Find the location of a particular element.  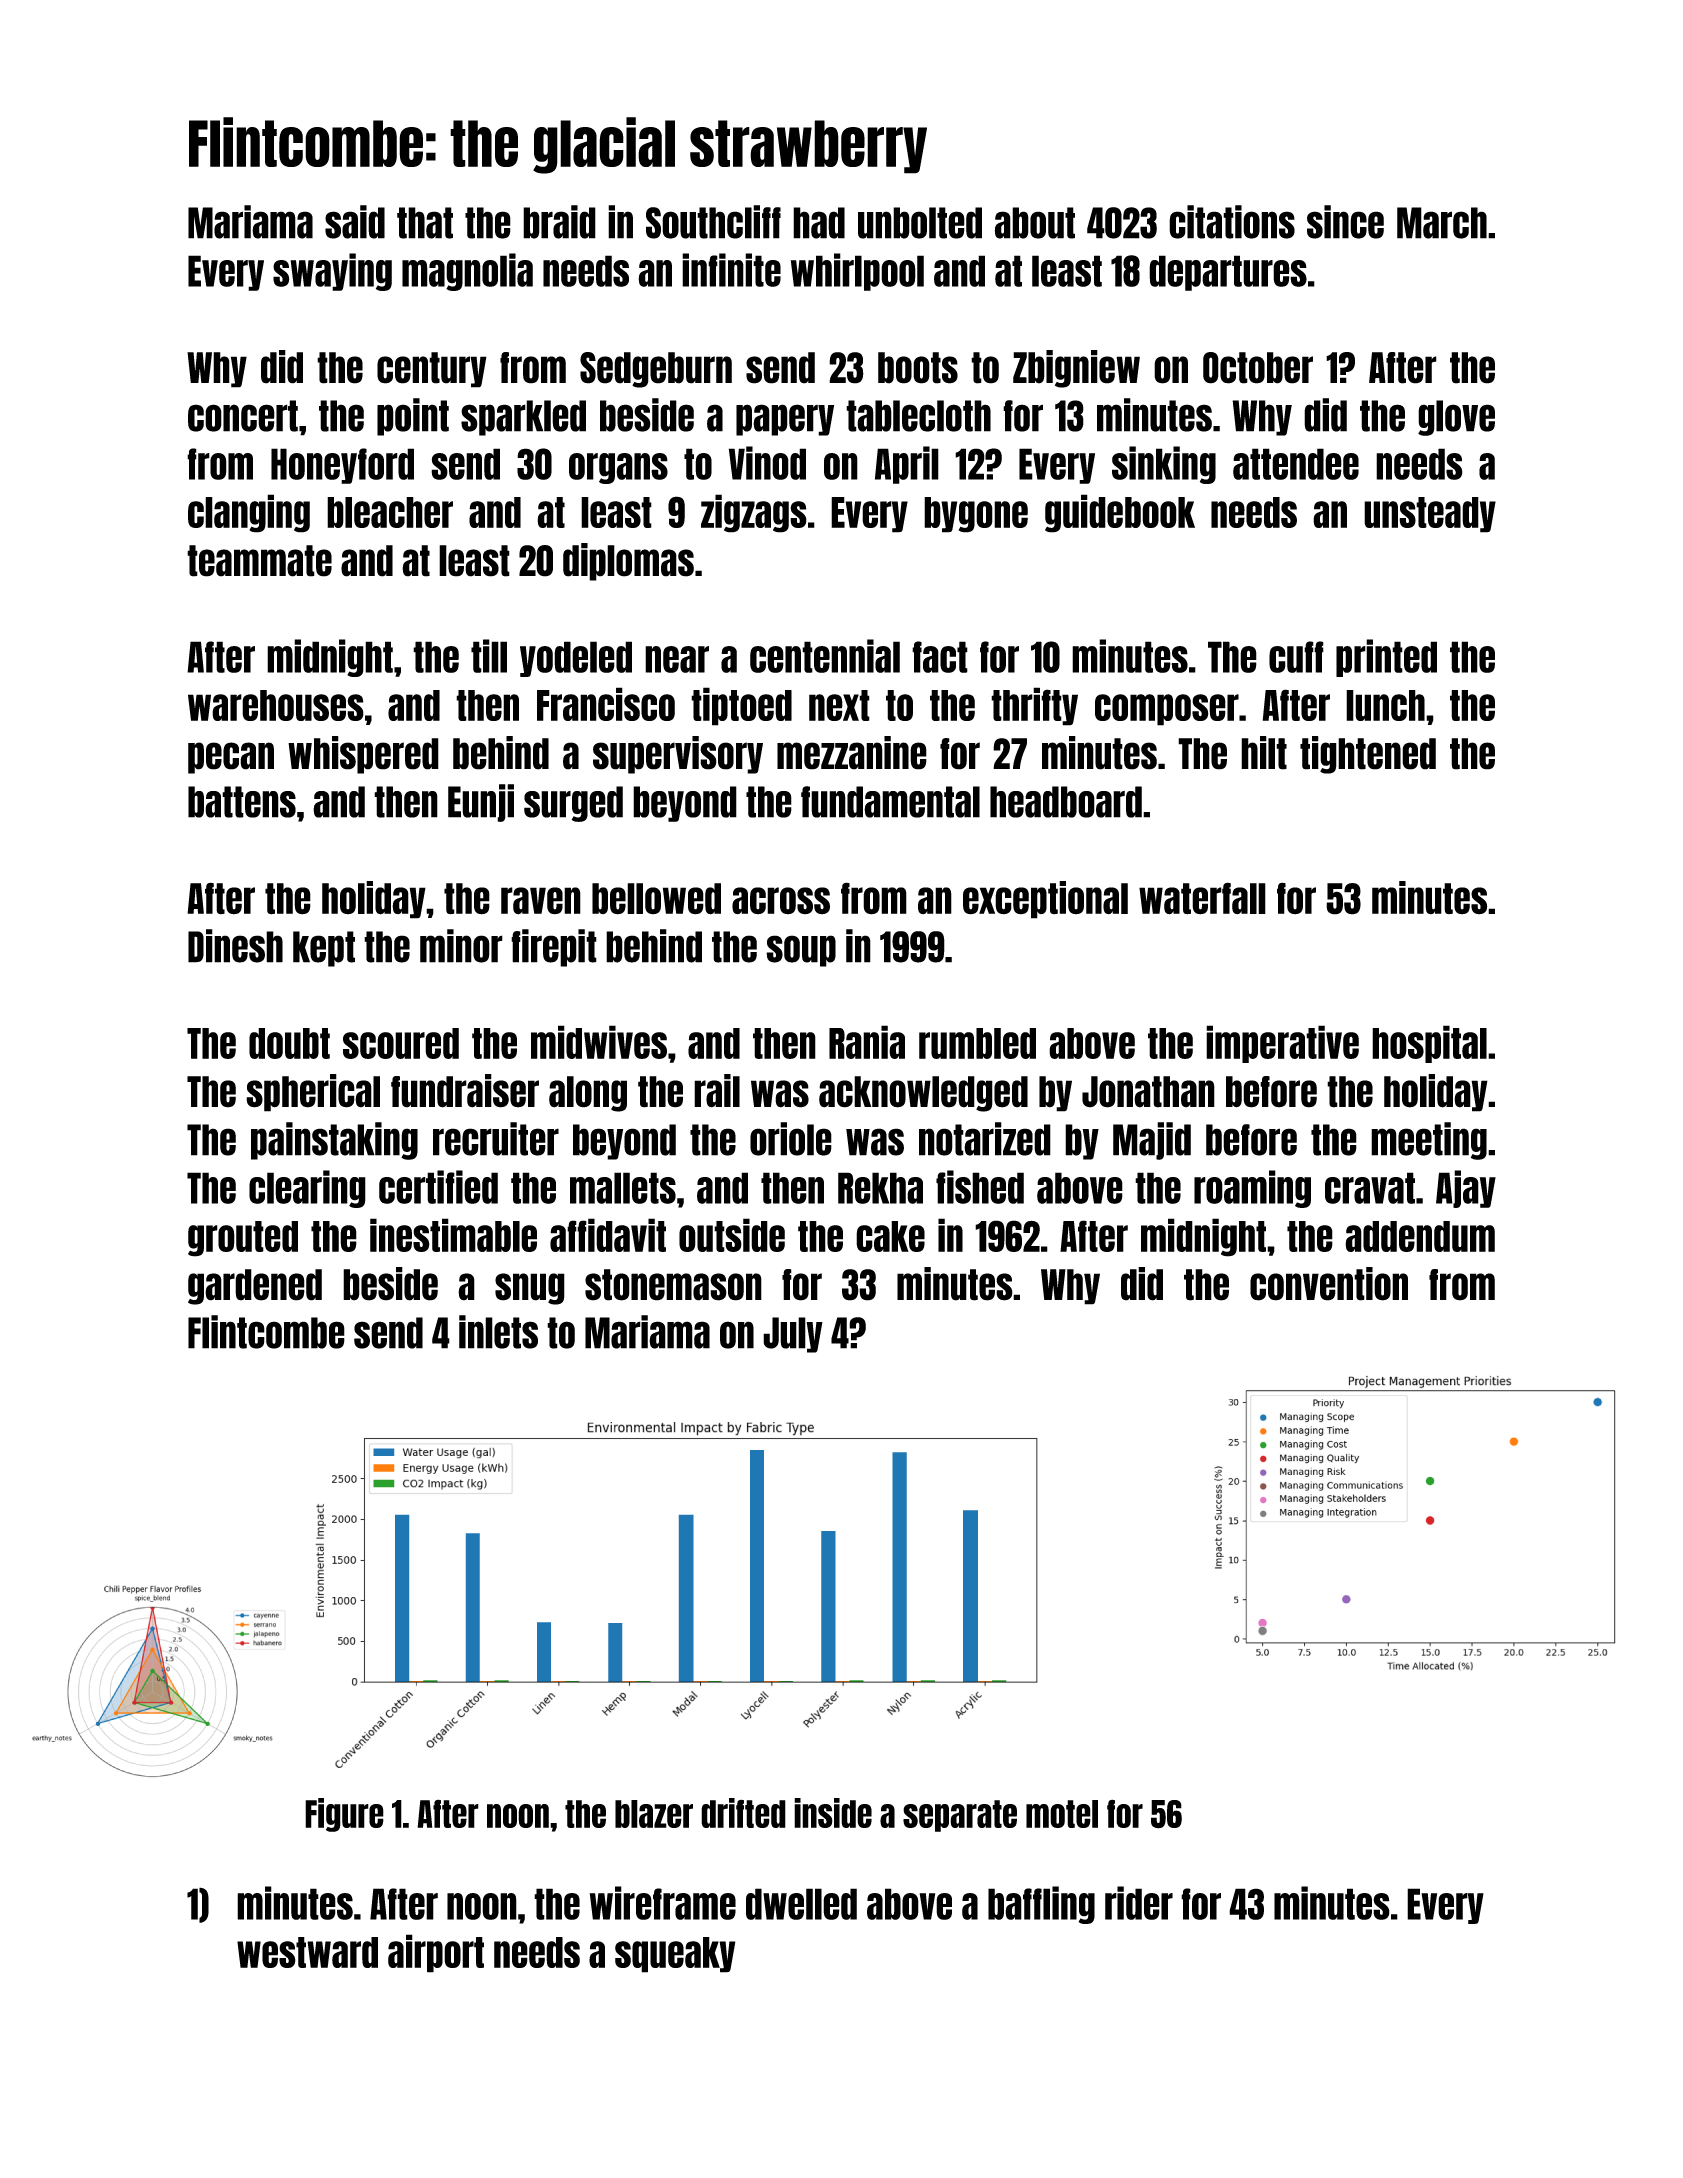

glove is located at coordinates (1456, 418).
